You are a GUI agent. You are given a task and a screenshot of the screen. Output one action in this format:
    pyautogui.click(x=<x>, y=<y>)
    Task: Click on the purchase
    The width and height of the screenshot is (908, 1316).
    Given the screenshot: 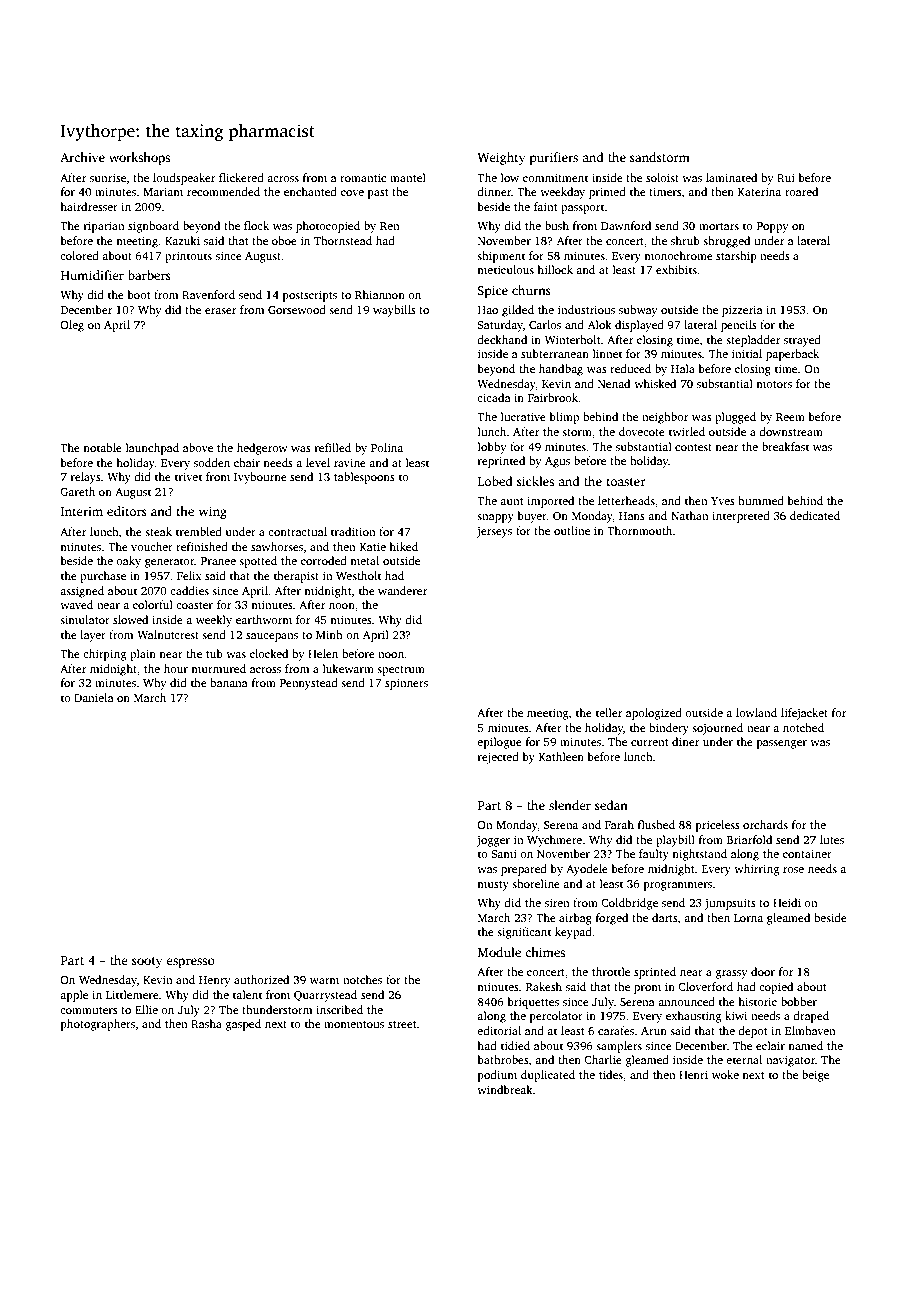 What is the action you would take?
    pyautogui.click(x=103, y=577)
